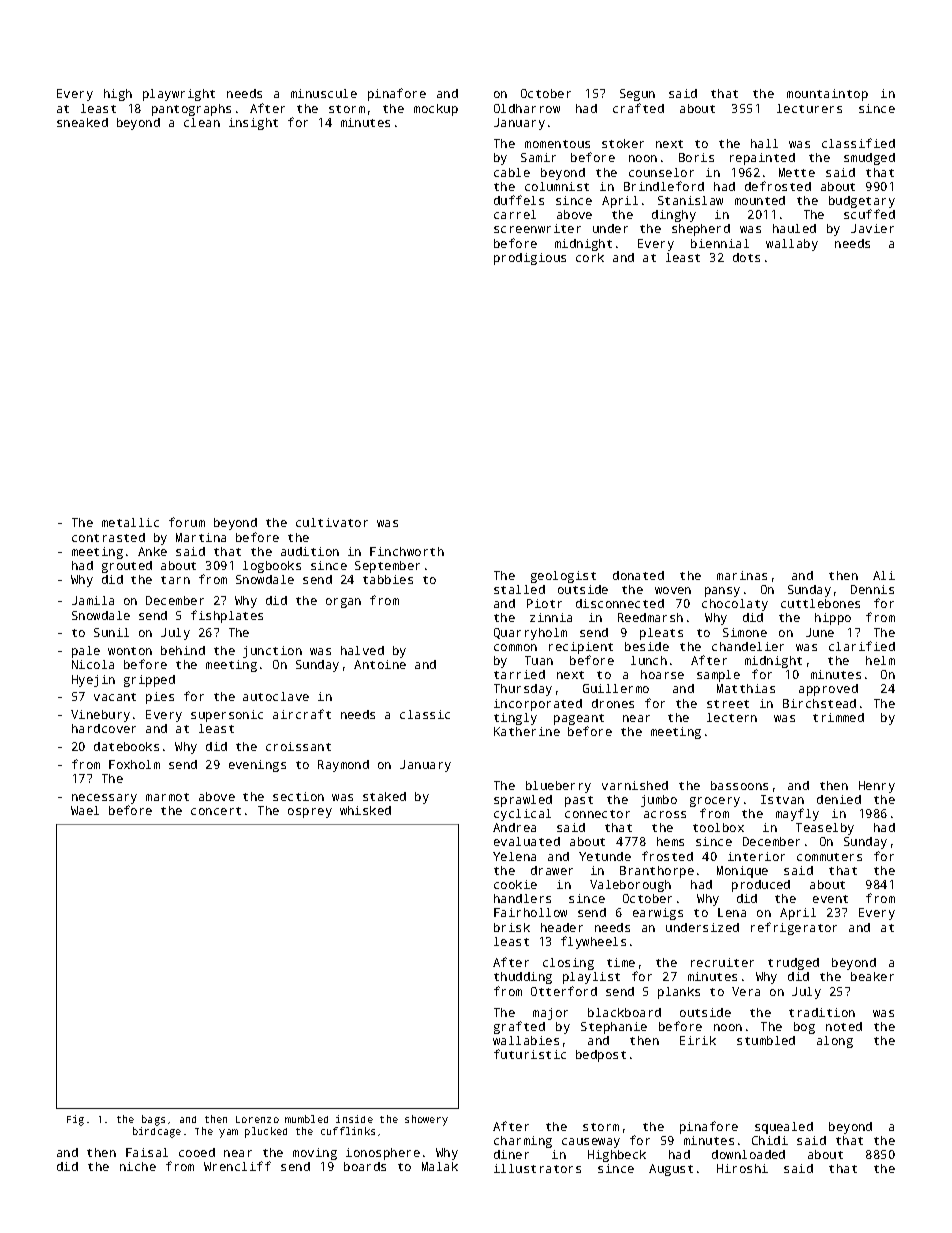 The height and width of the document is (1233, 952). What do you see at coordinates (187, 522) in the document?
I see `forum` at bounding box center [187, 522].
